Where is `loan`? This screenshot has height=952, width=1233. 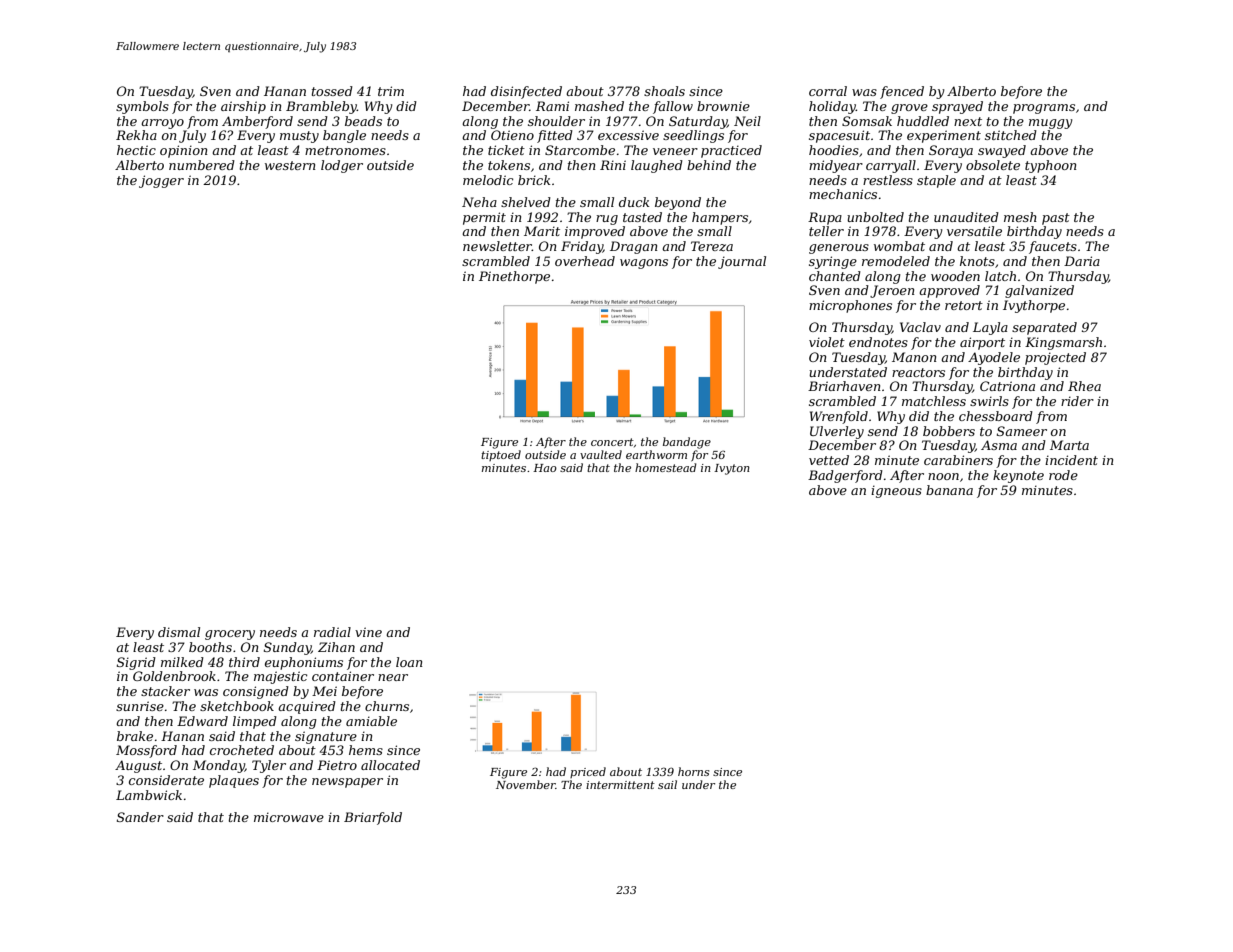
loan is located at coordinates (409, 662).
